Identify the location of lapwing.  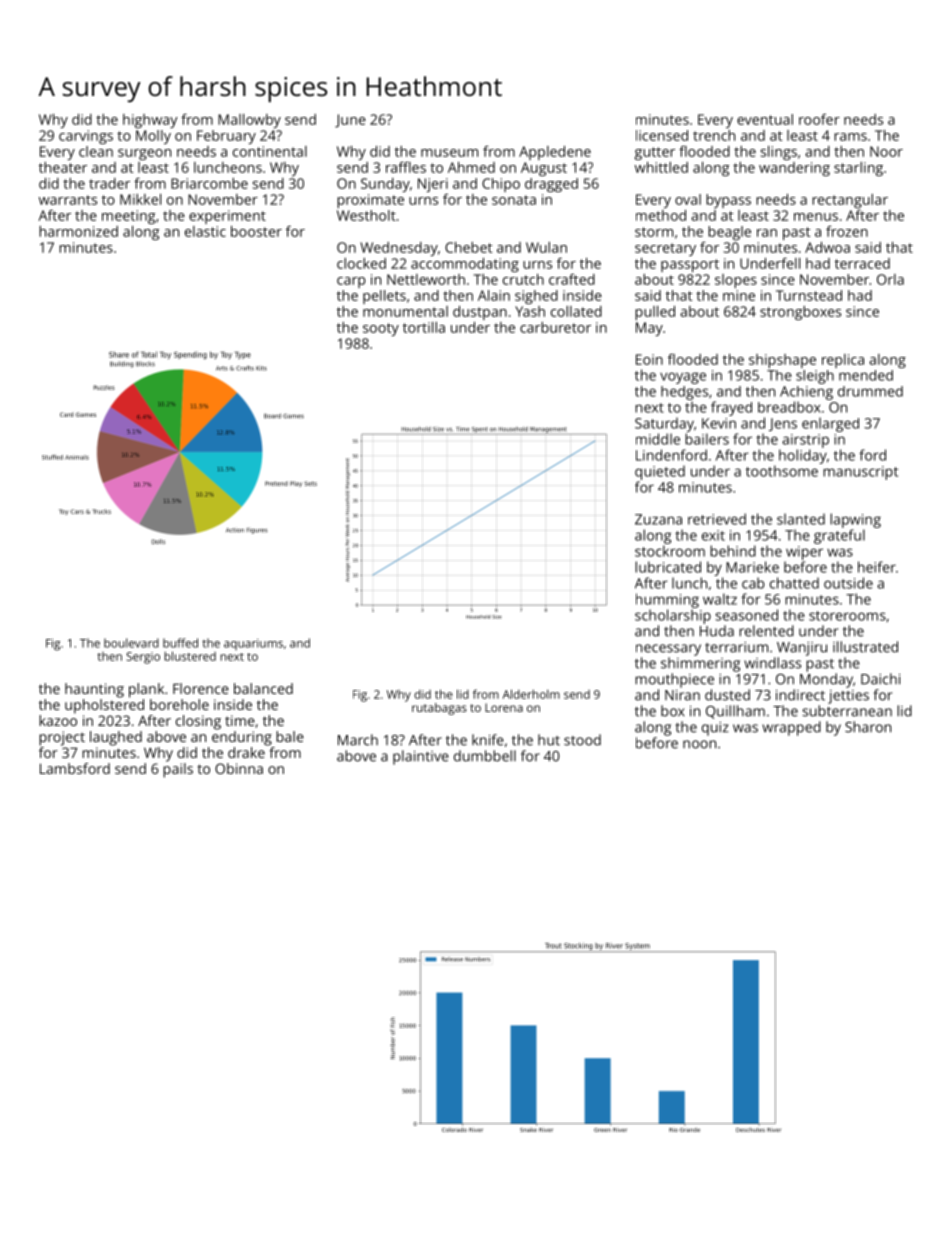
(855, 520).
